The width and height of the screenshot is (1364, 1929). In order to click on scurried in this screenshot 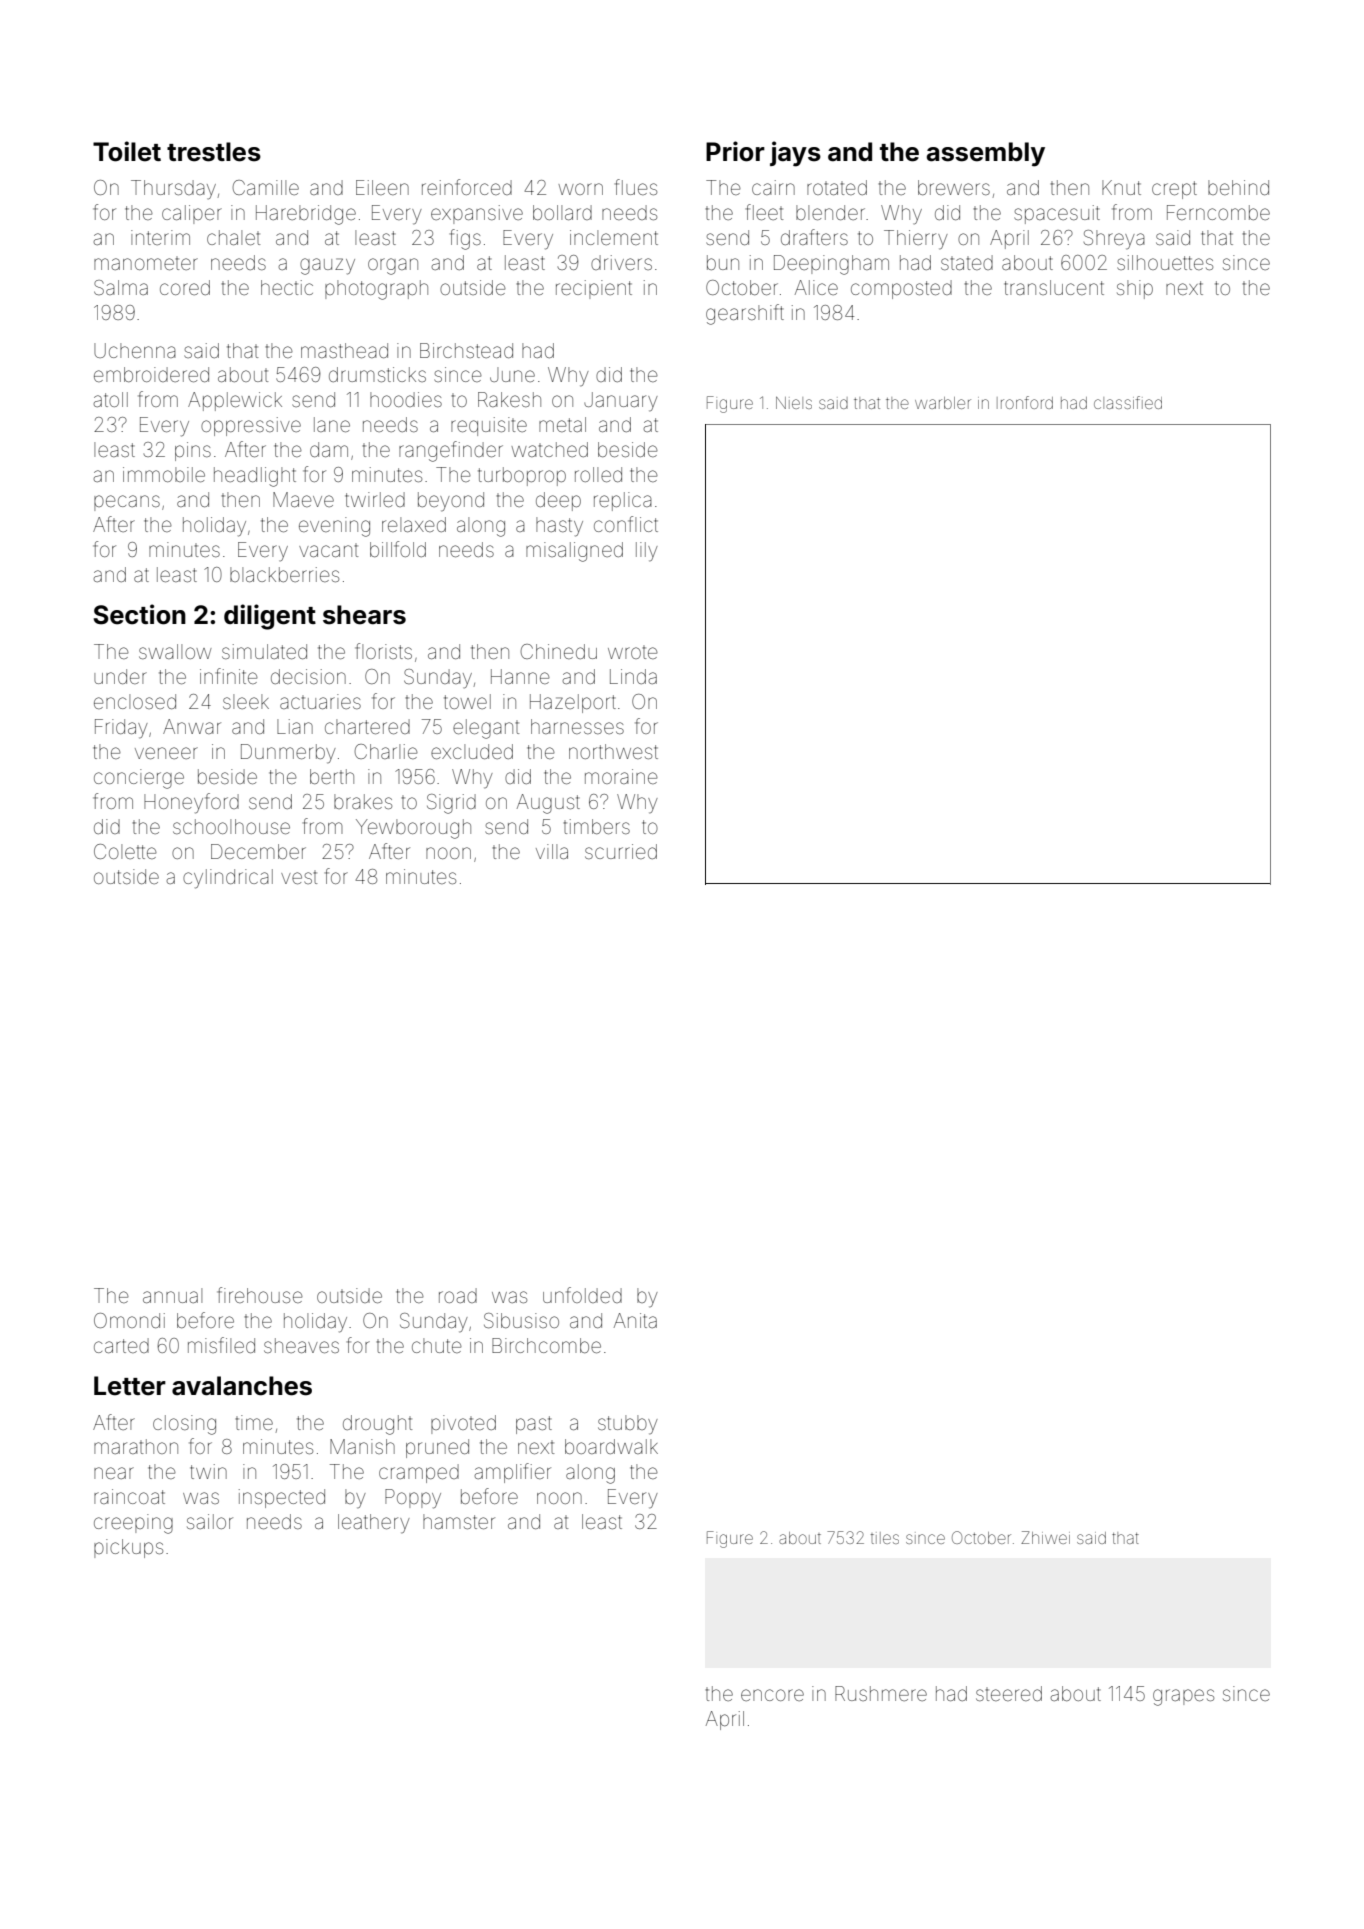, I will do `click(621, 851)`.
